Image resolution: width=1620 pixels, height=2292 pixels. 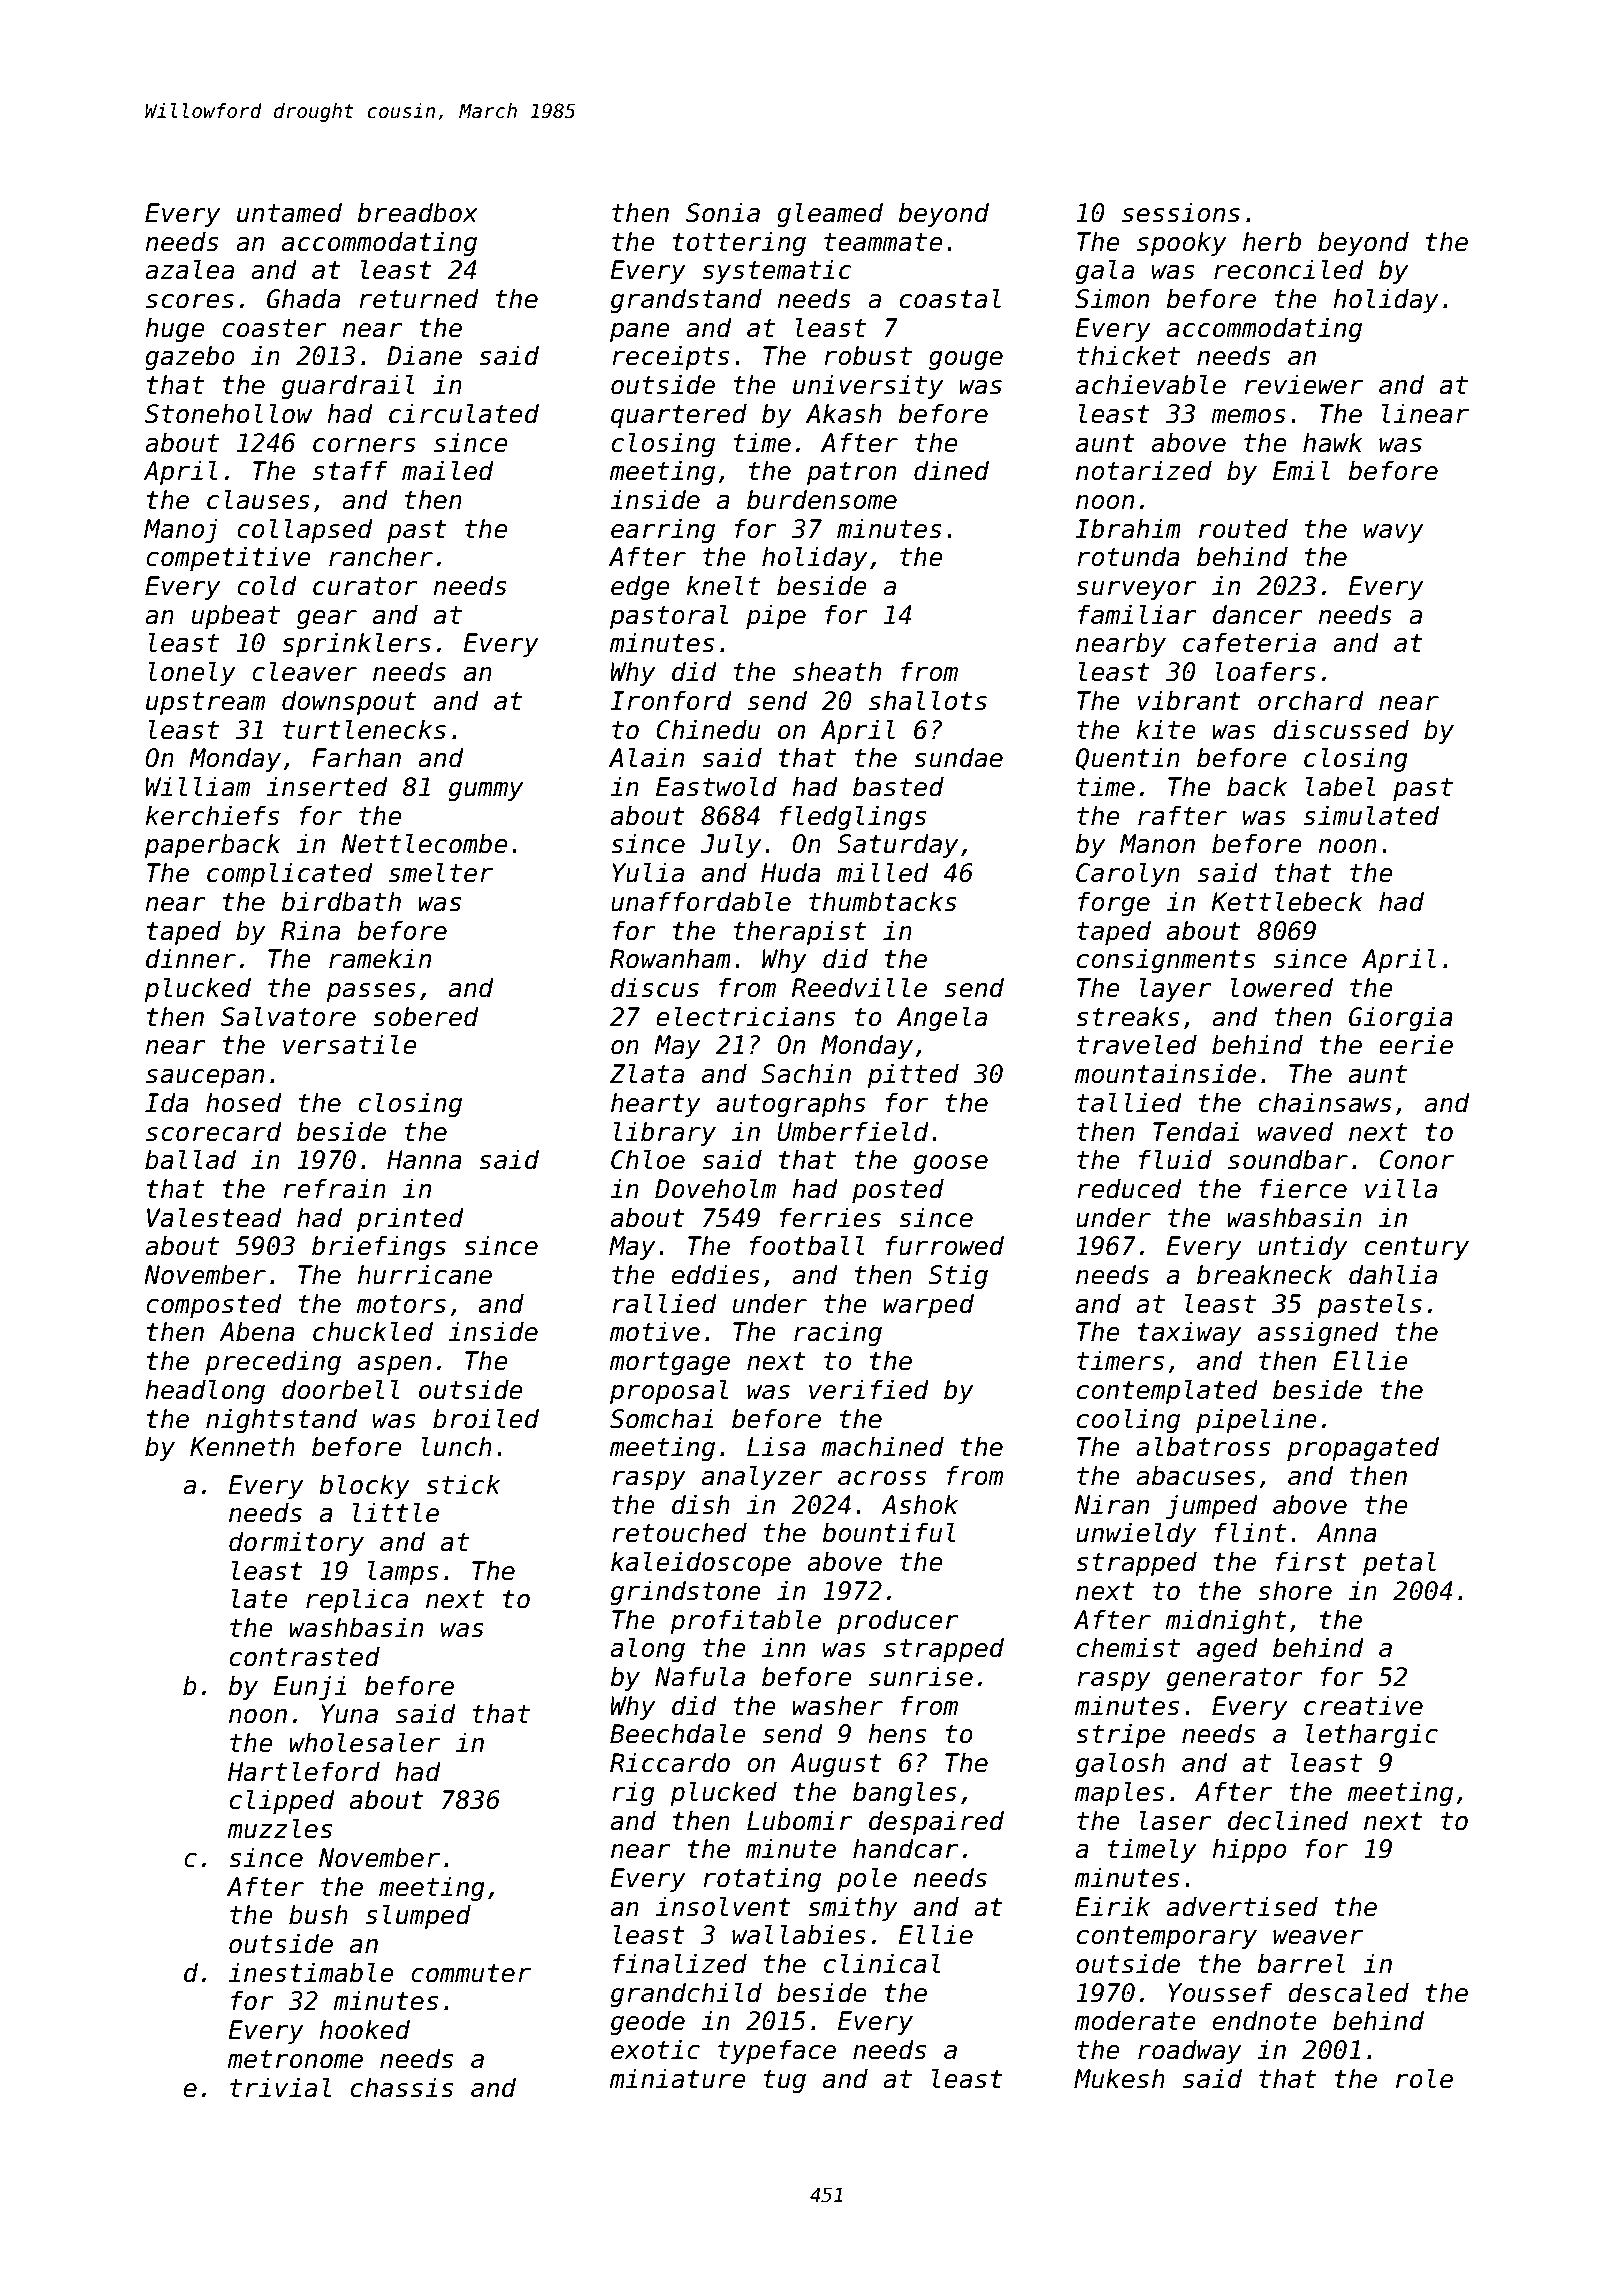 I want to click on Stig, so click(x=958, y=1276).
